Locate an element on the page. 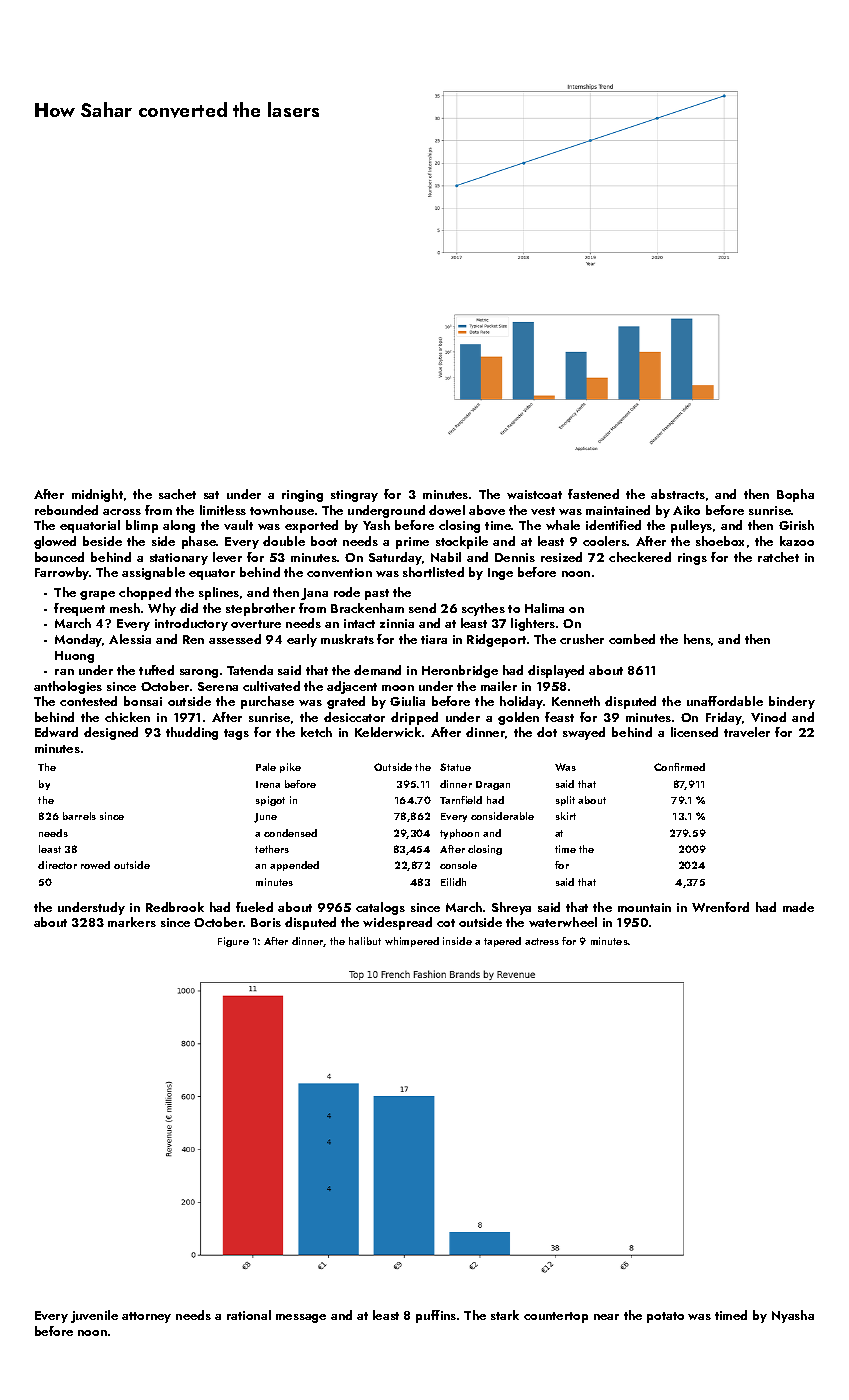 This document has height=1400, width=849. halibut is located at coordinates (365, 941).
